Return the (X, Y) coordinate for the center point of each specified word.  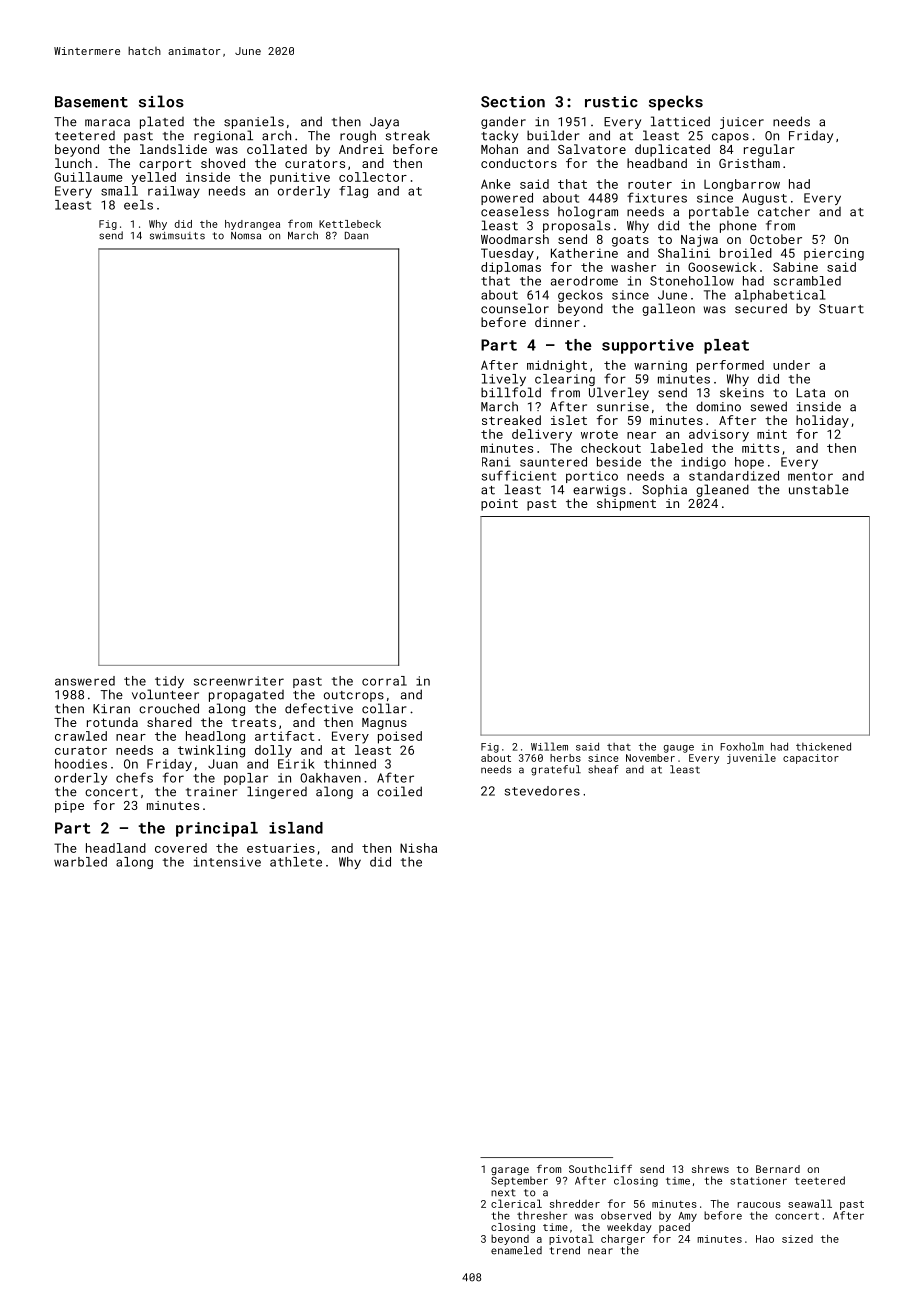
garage (510, 1171)
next (503, 1193)
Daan (356, 236)
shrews (710, 1169)
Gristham (749, 163)
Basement (91, 102)
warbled (80, 862)
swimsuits (177, 236)
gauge (678, 749)
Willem (549, 746)
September (519, 1181)
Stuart (841, 309)
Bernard (778, 1169)
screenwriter (239, 681)
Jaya (384, 123)
